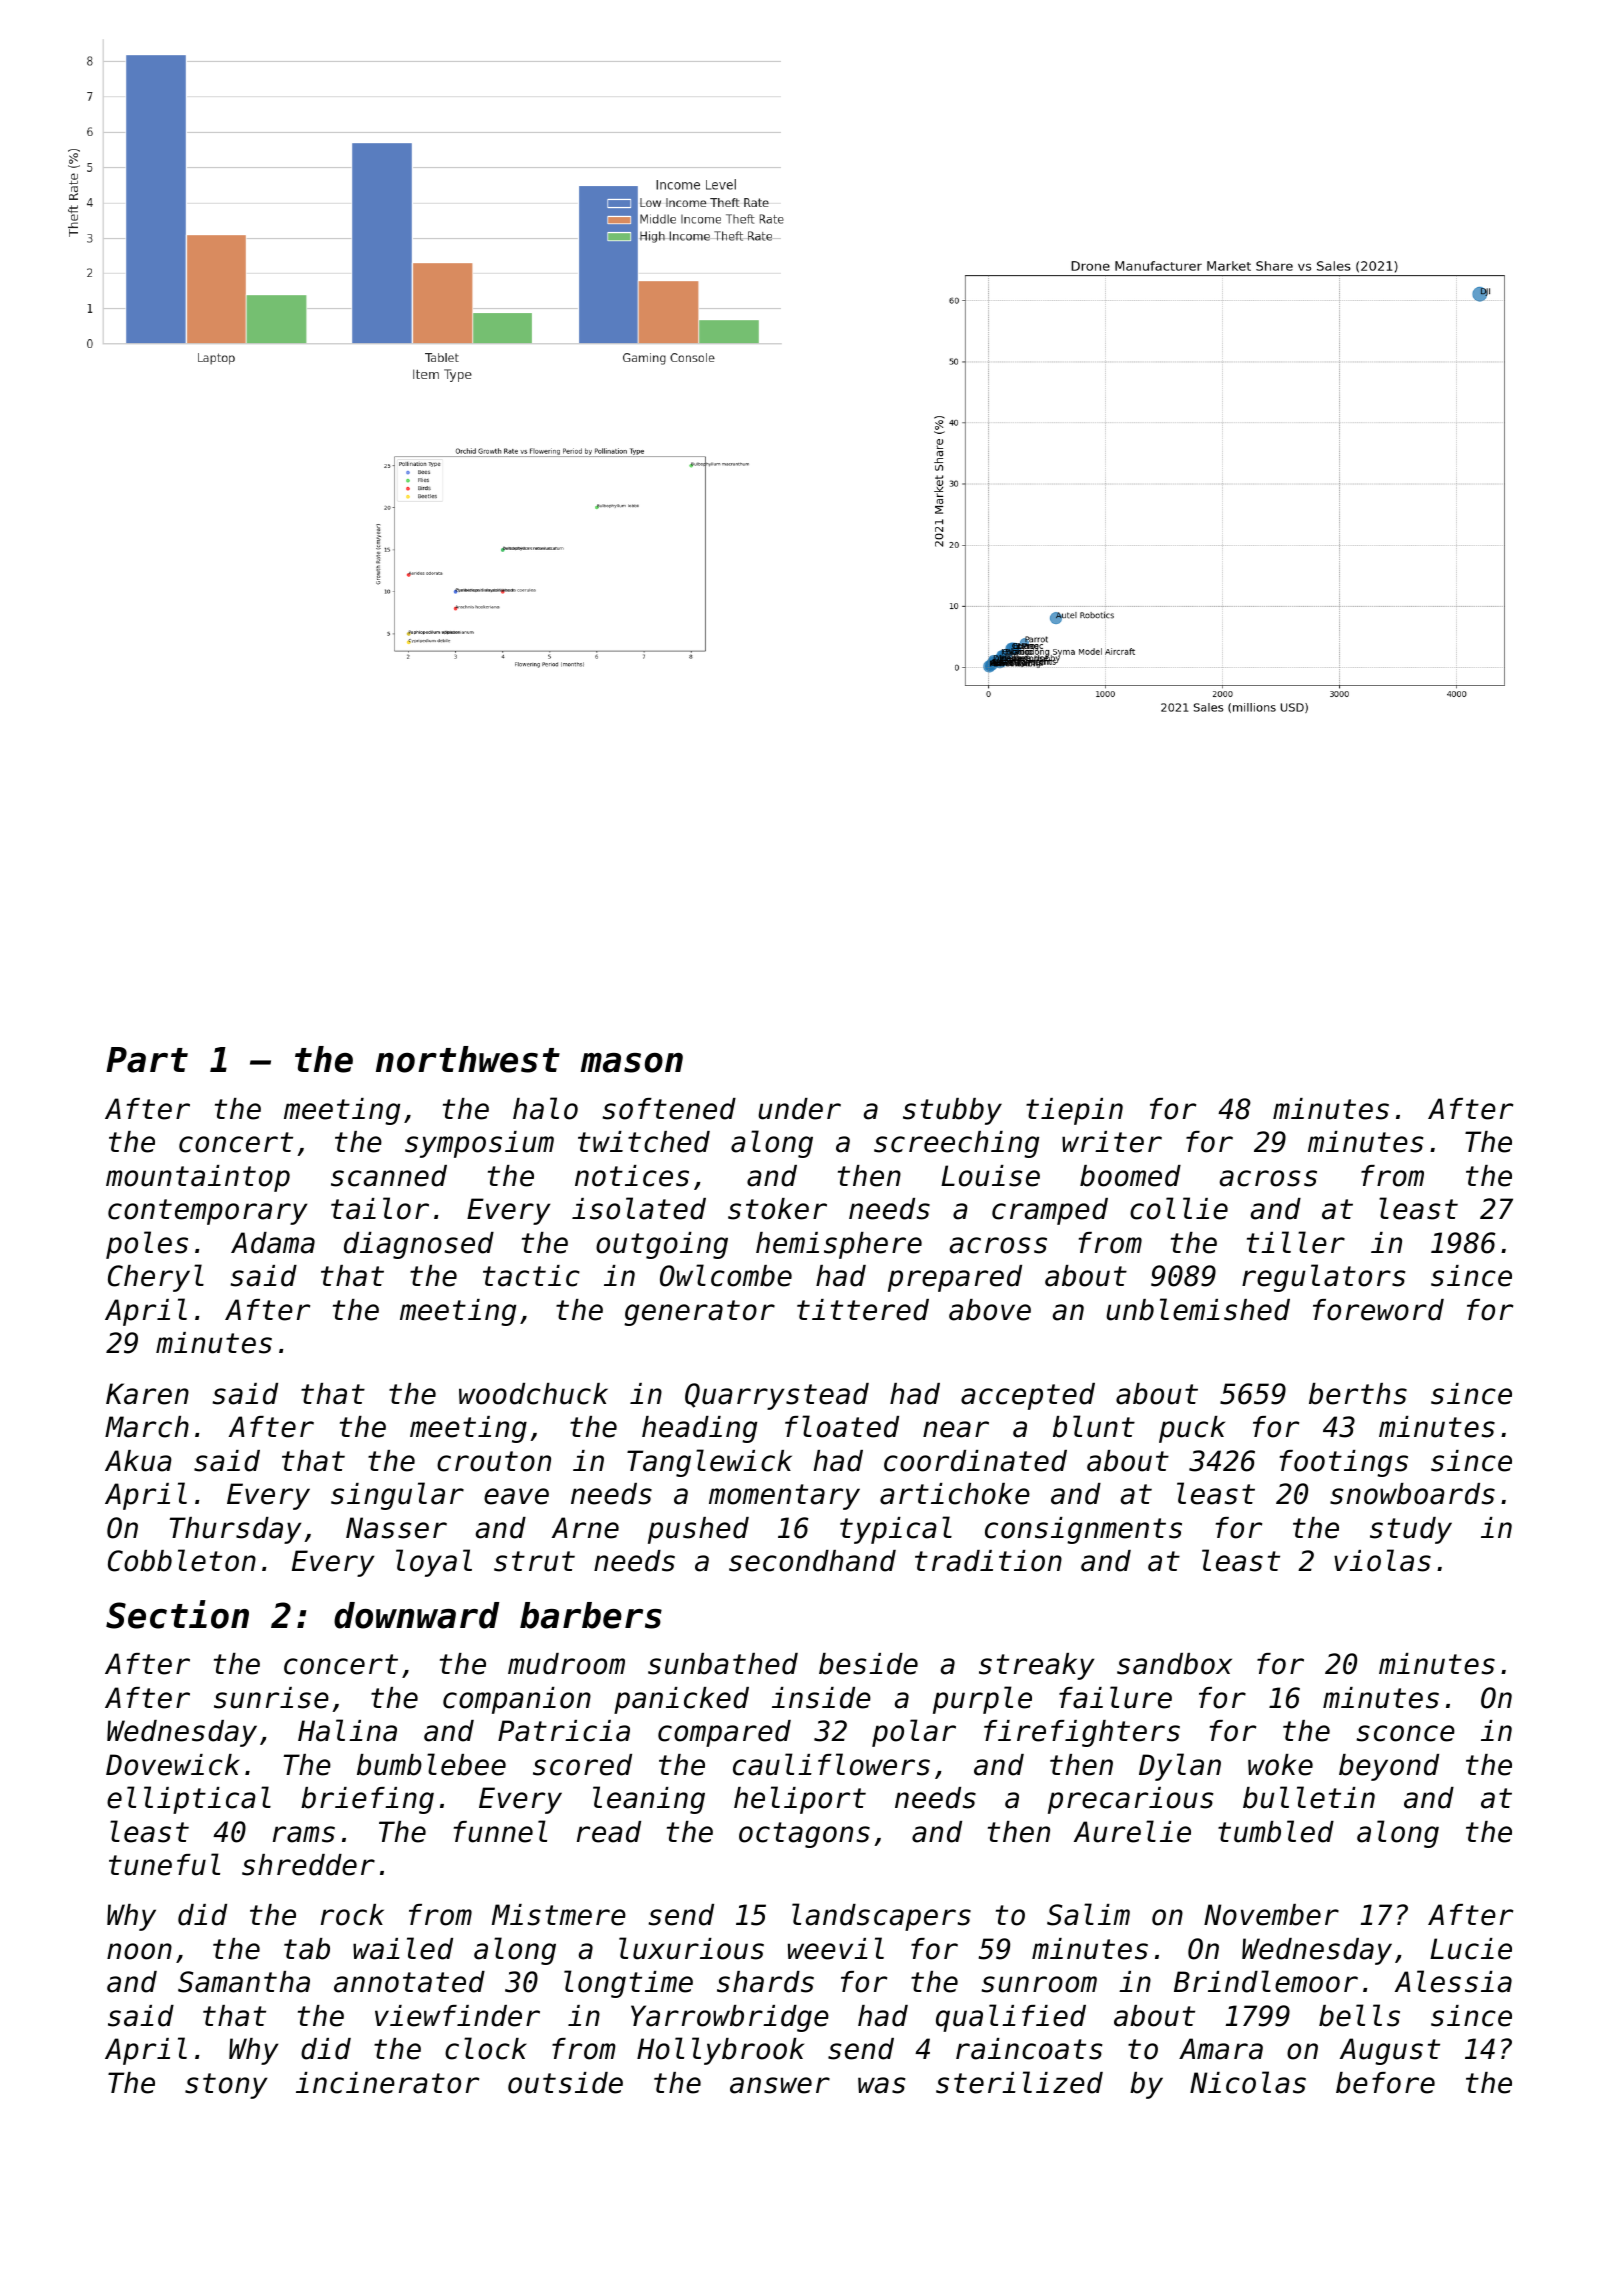 The height and width of the screenshot is (2292, 1620). Describe the element at coordinates (839, 1245) in the screenshot. I see `hemisphere` at that location.
